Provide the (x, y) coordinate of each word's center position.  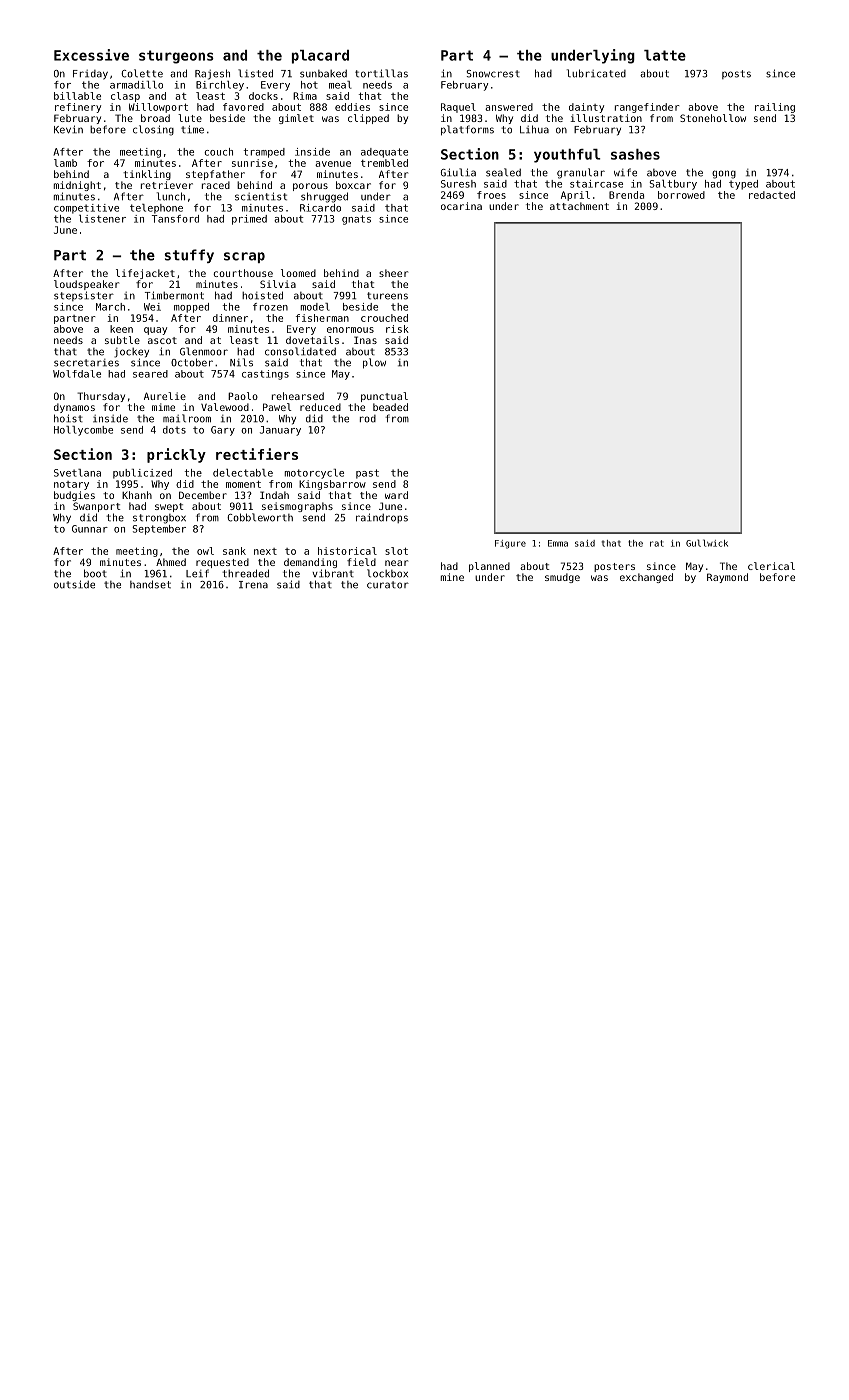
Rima (305, 96)
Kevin (68, 129)
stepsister (84, 296)
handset (150, 584)
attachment (579, 206)
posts (736, 74)
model (315, 307)
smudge (562, 578)
